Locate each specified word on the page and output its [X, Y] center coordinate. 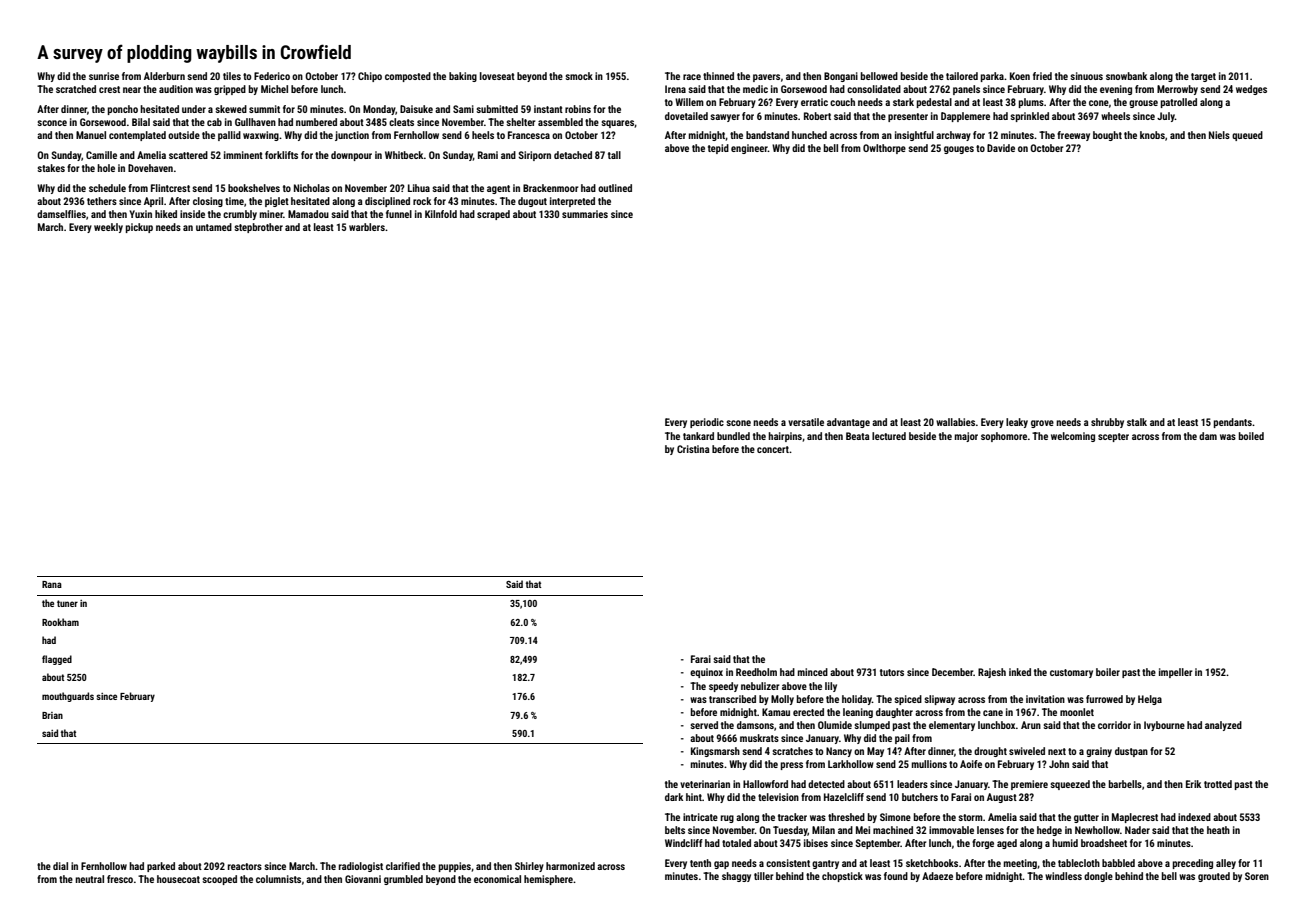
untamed [214, 227]
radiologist [361, 867]
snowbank [1126, 76]
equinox [706, 673]
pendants [1233, 423]
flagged [57, 660]
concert [773, 449]
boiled [1251, 436]
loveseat [497, 76]
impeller [1176, 673]
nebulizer [760, 686]
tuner [67, 603]
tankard [698, 436]
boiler [1108, 672]
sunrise [104, 76]
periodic [707, 423]
